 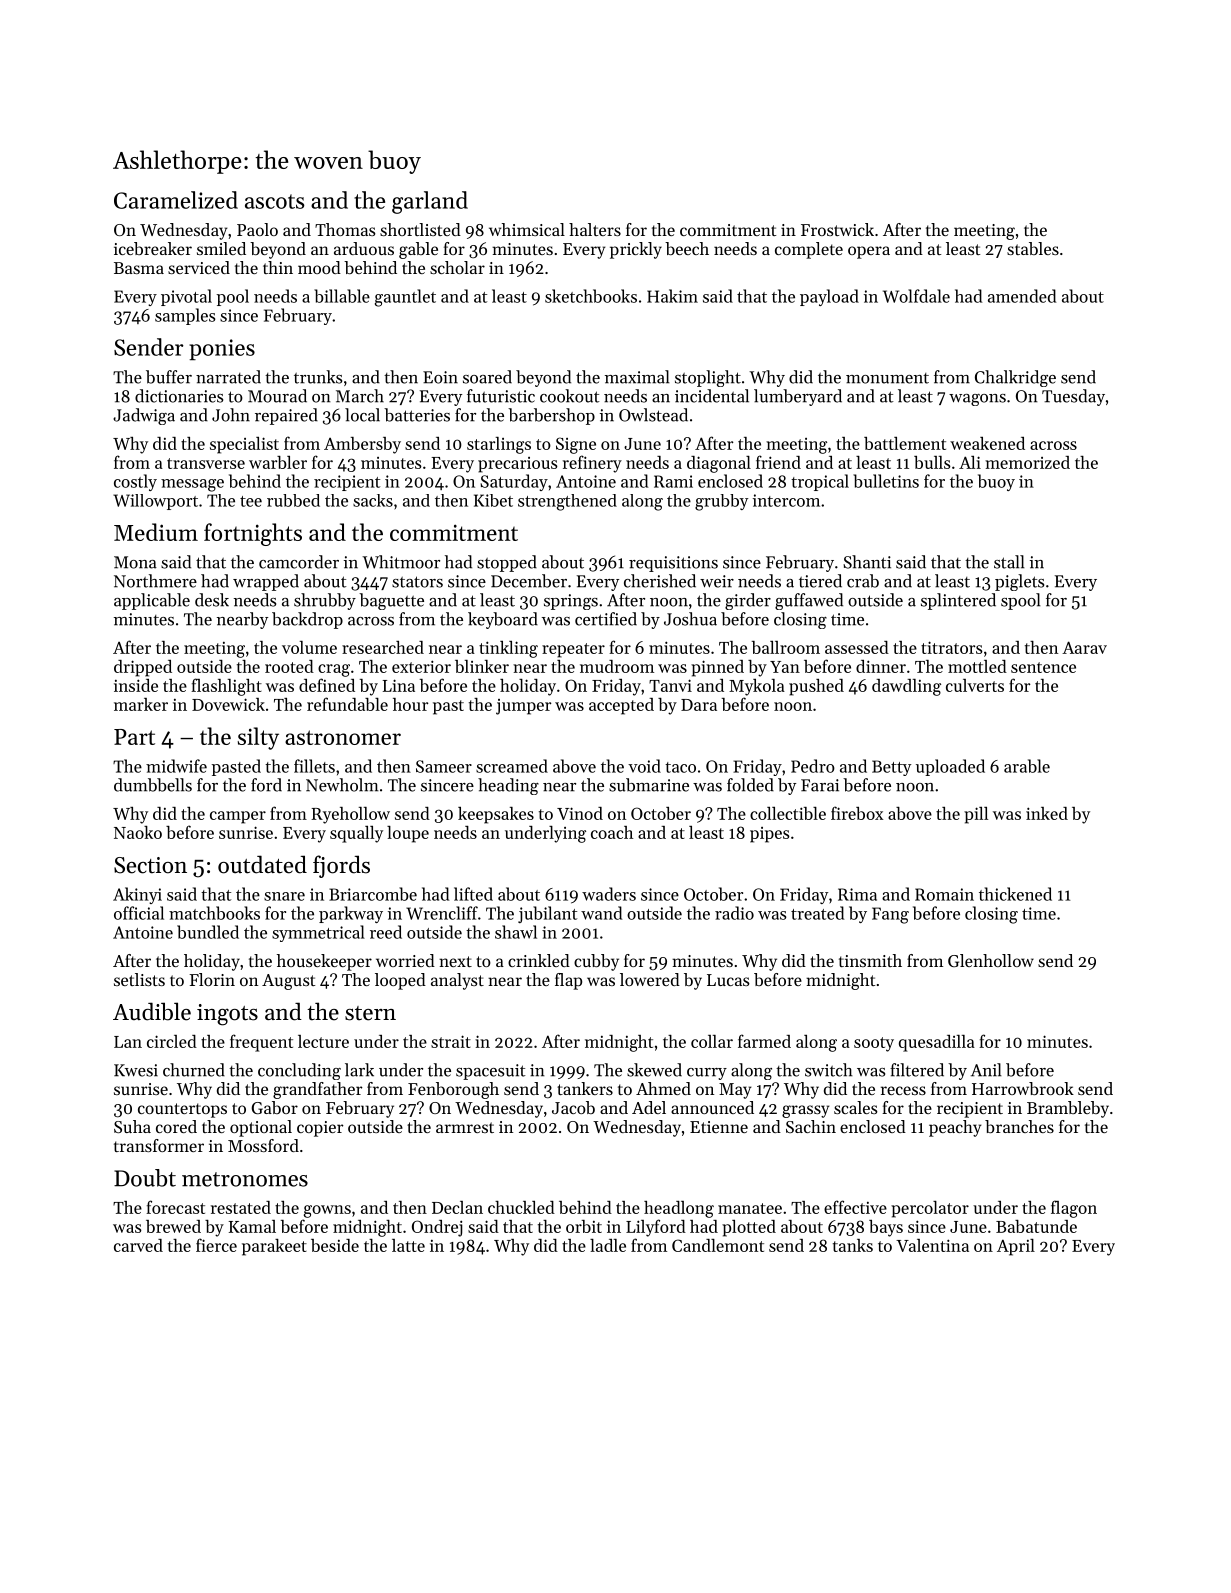 I want to click on midwife, so click(x=176, y=766).
